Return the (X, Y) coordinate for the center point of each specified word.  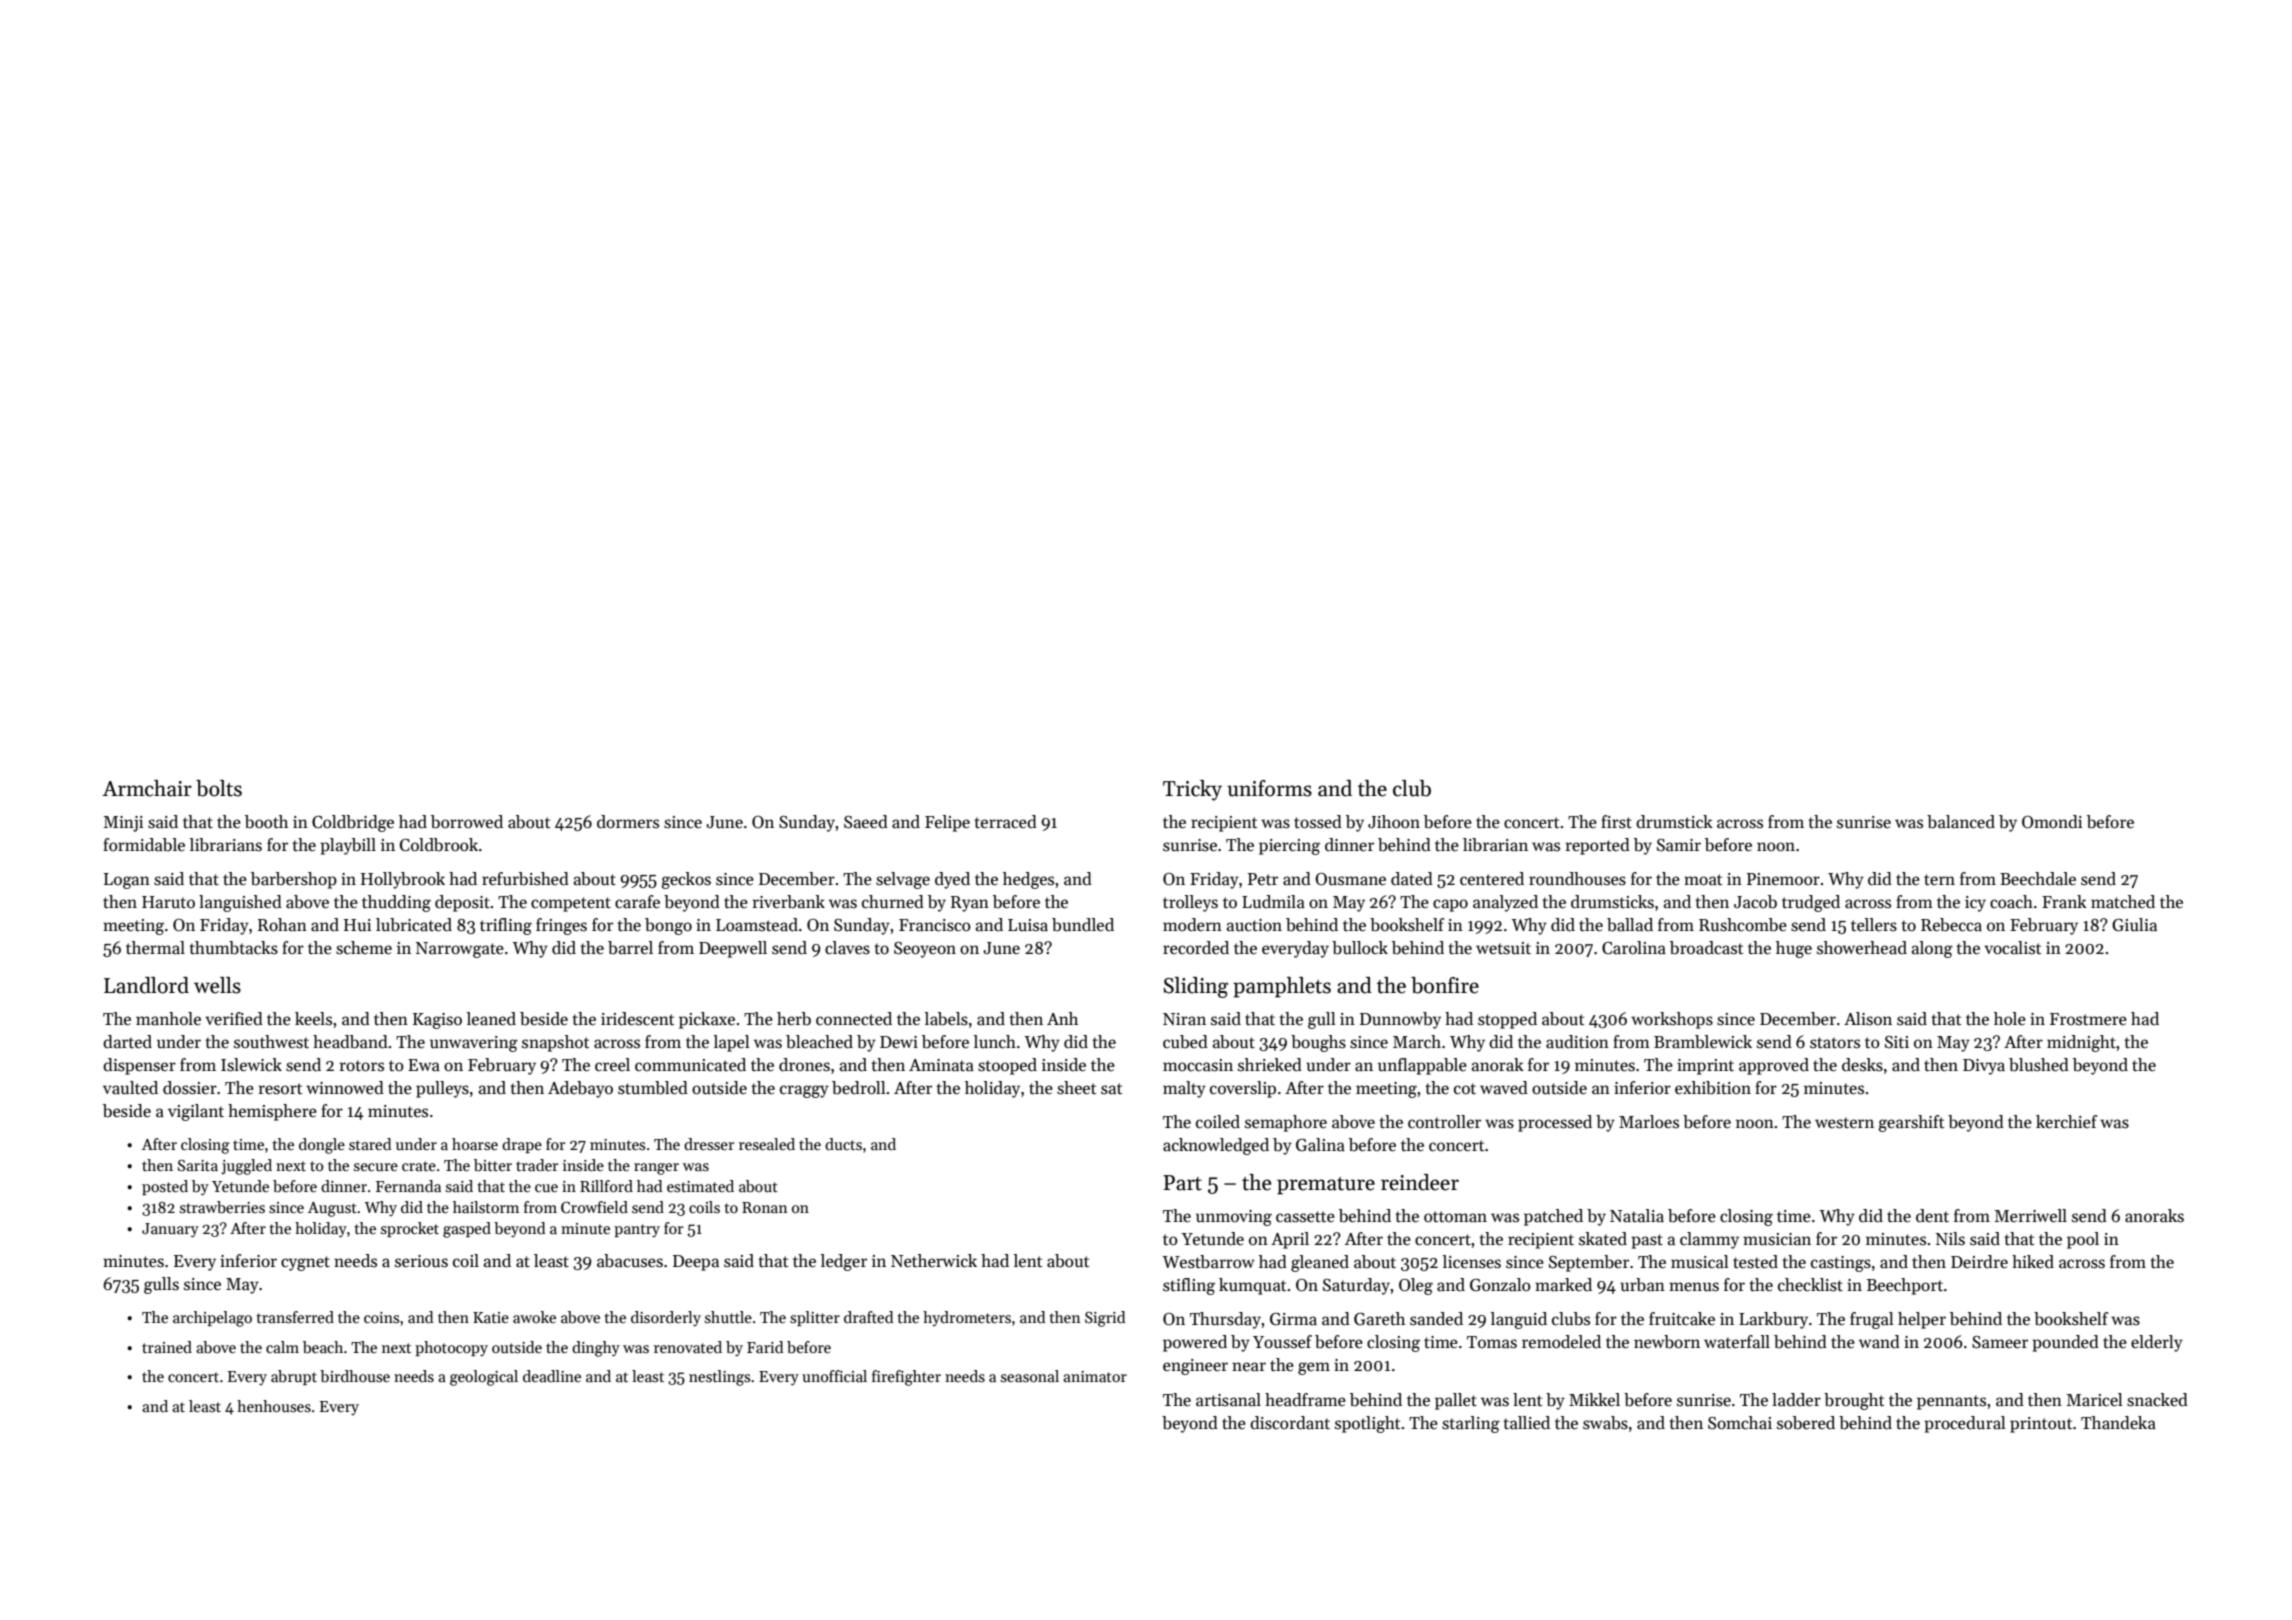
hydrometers (967, 1318)
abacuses (630, 1261)
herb (794, 1019)
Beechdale (2038, 879)
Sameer (2000, 1342)
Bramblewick (1703, 1042)
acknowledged (1216, 1146)
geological (484, 1378)
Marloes (1649, 1122)
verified (234, 1019)
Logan (127, 881)
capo (1450, 905)
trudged (1811, 903)
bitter (493, 1165)
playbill (348, 846)
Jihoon (1394, 821)
